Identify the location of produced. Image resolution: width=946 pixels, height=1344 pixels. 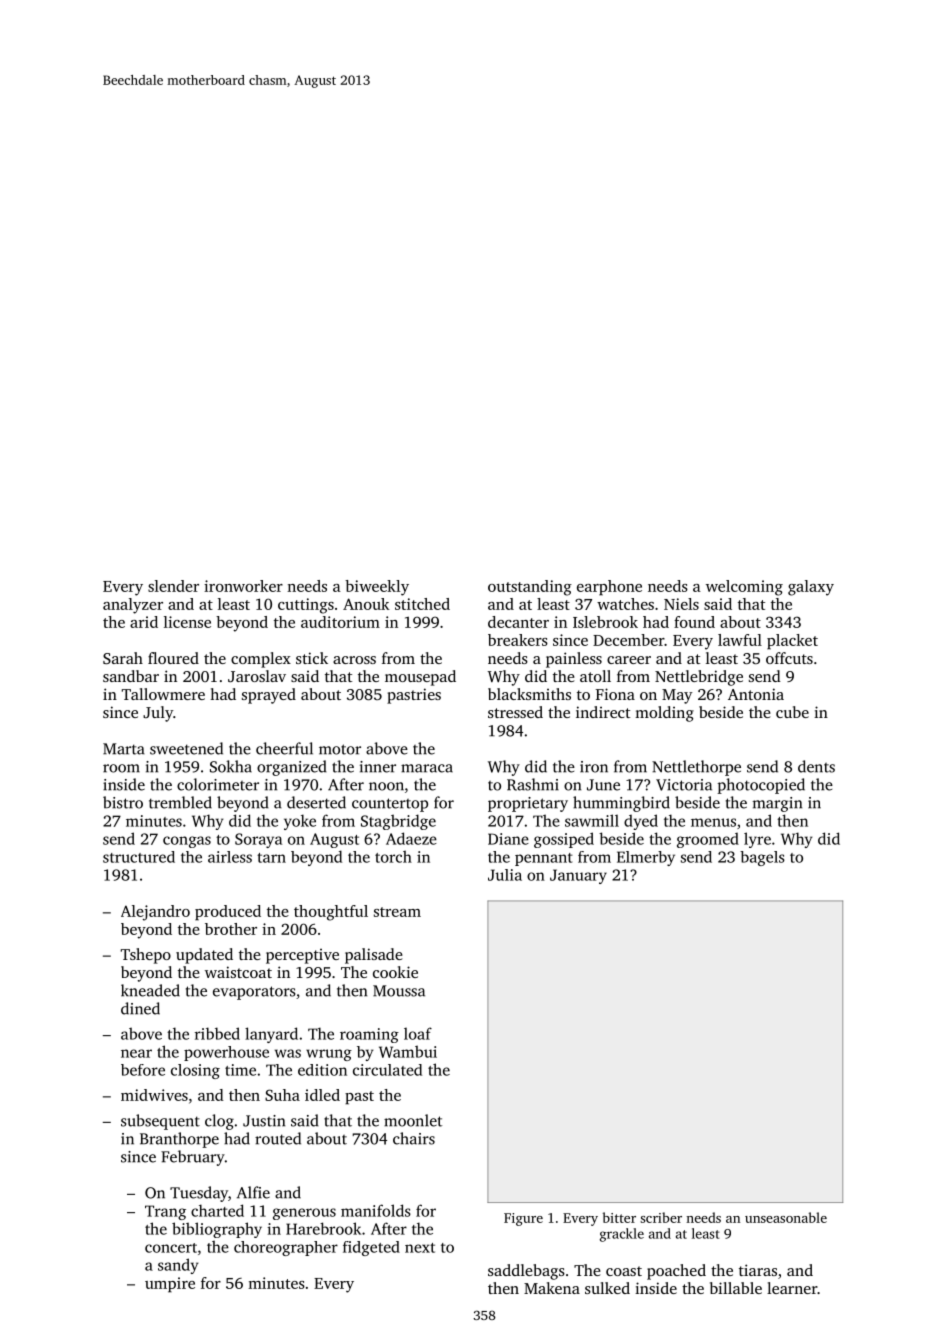
(228, 913).
